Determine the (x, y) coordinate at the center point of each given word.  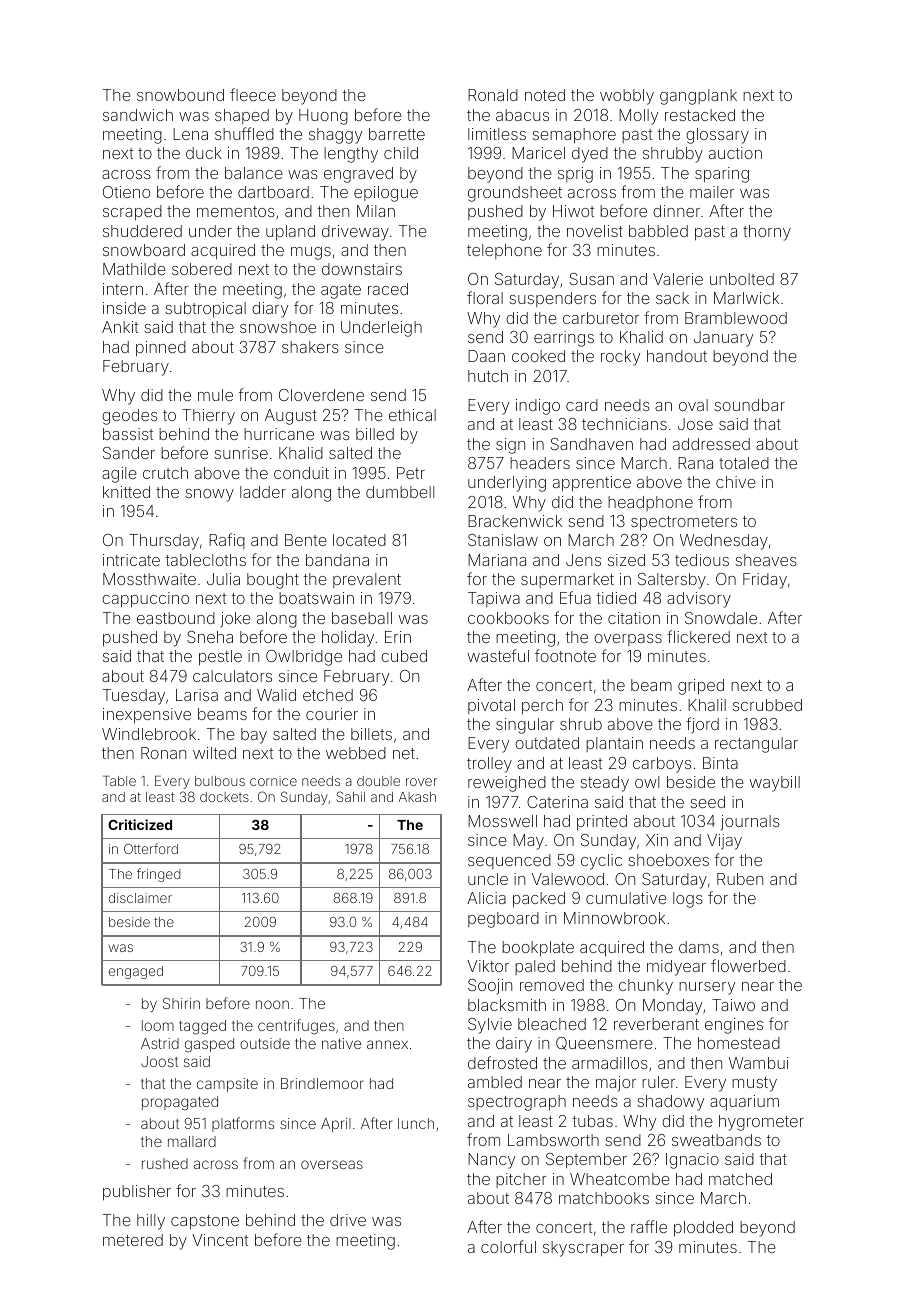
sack (672, 298)
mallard (192, 1141)
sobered (202, 269)
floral (485, 297)
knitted (126, 492)
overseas (332, 1164)
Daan (486, 356)
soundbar (749, 405)
